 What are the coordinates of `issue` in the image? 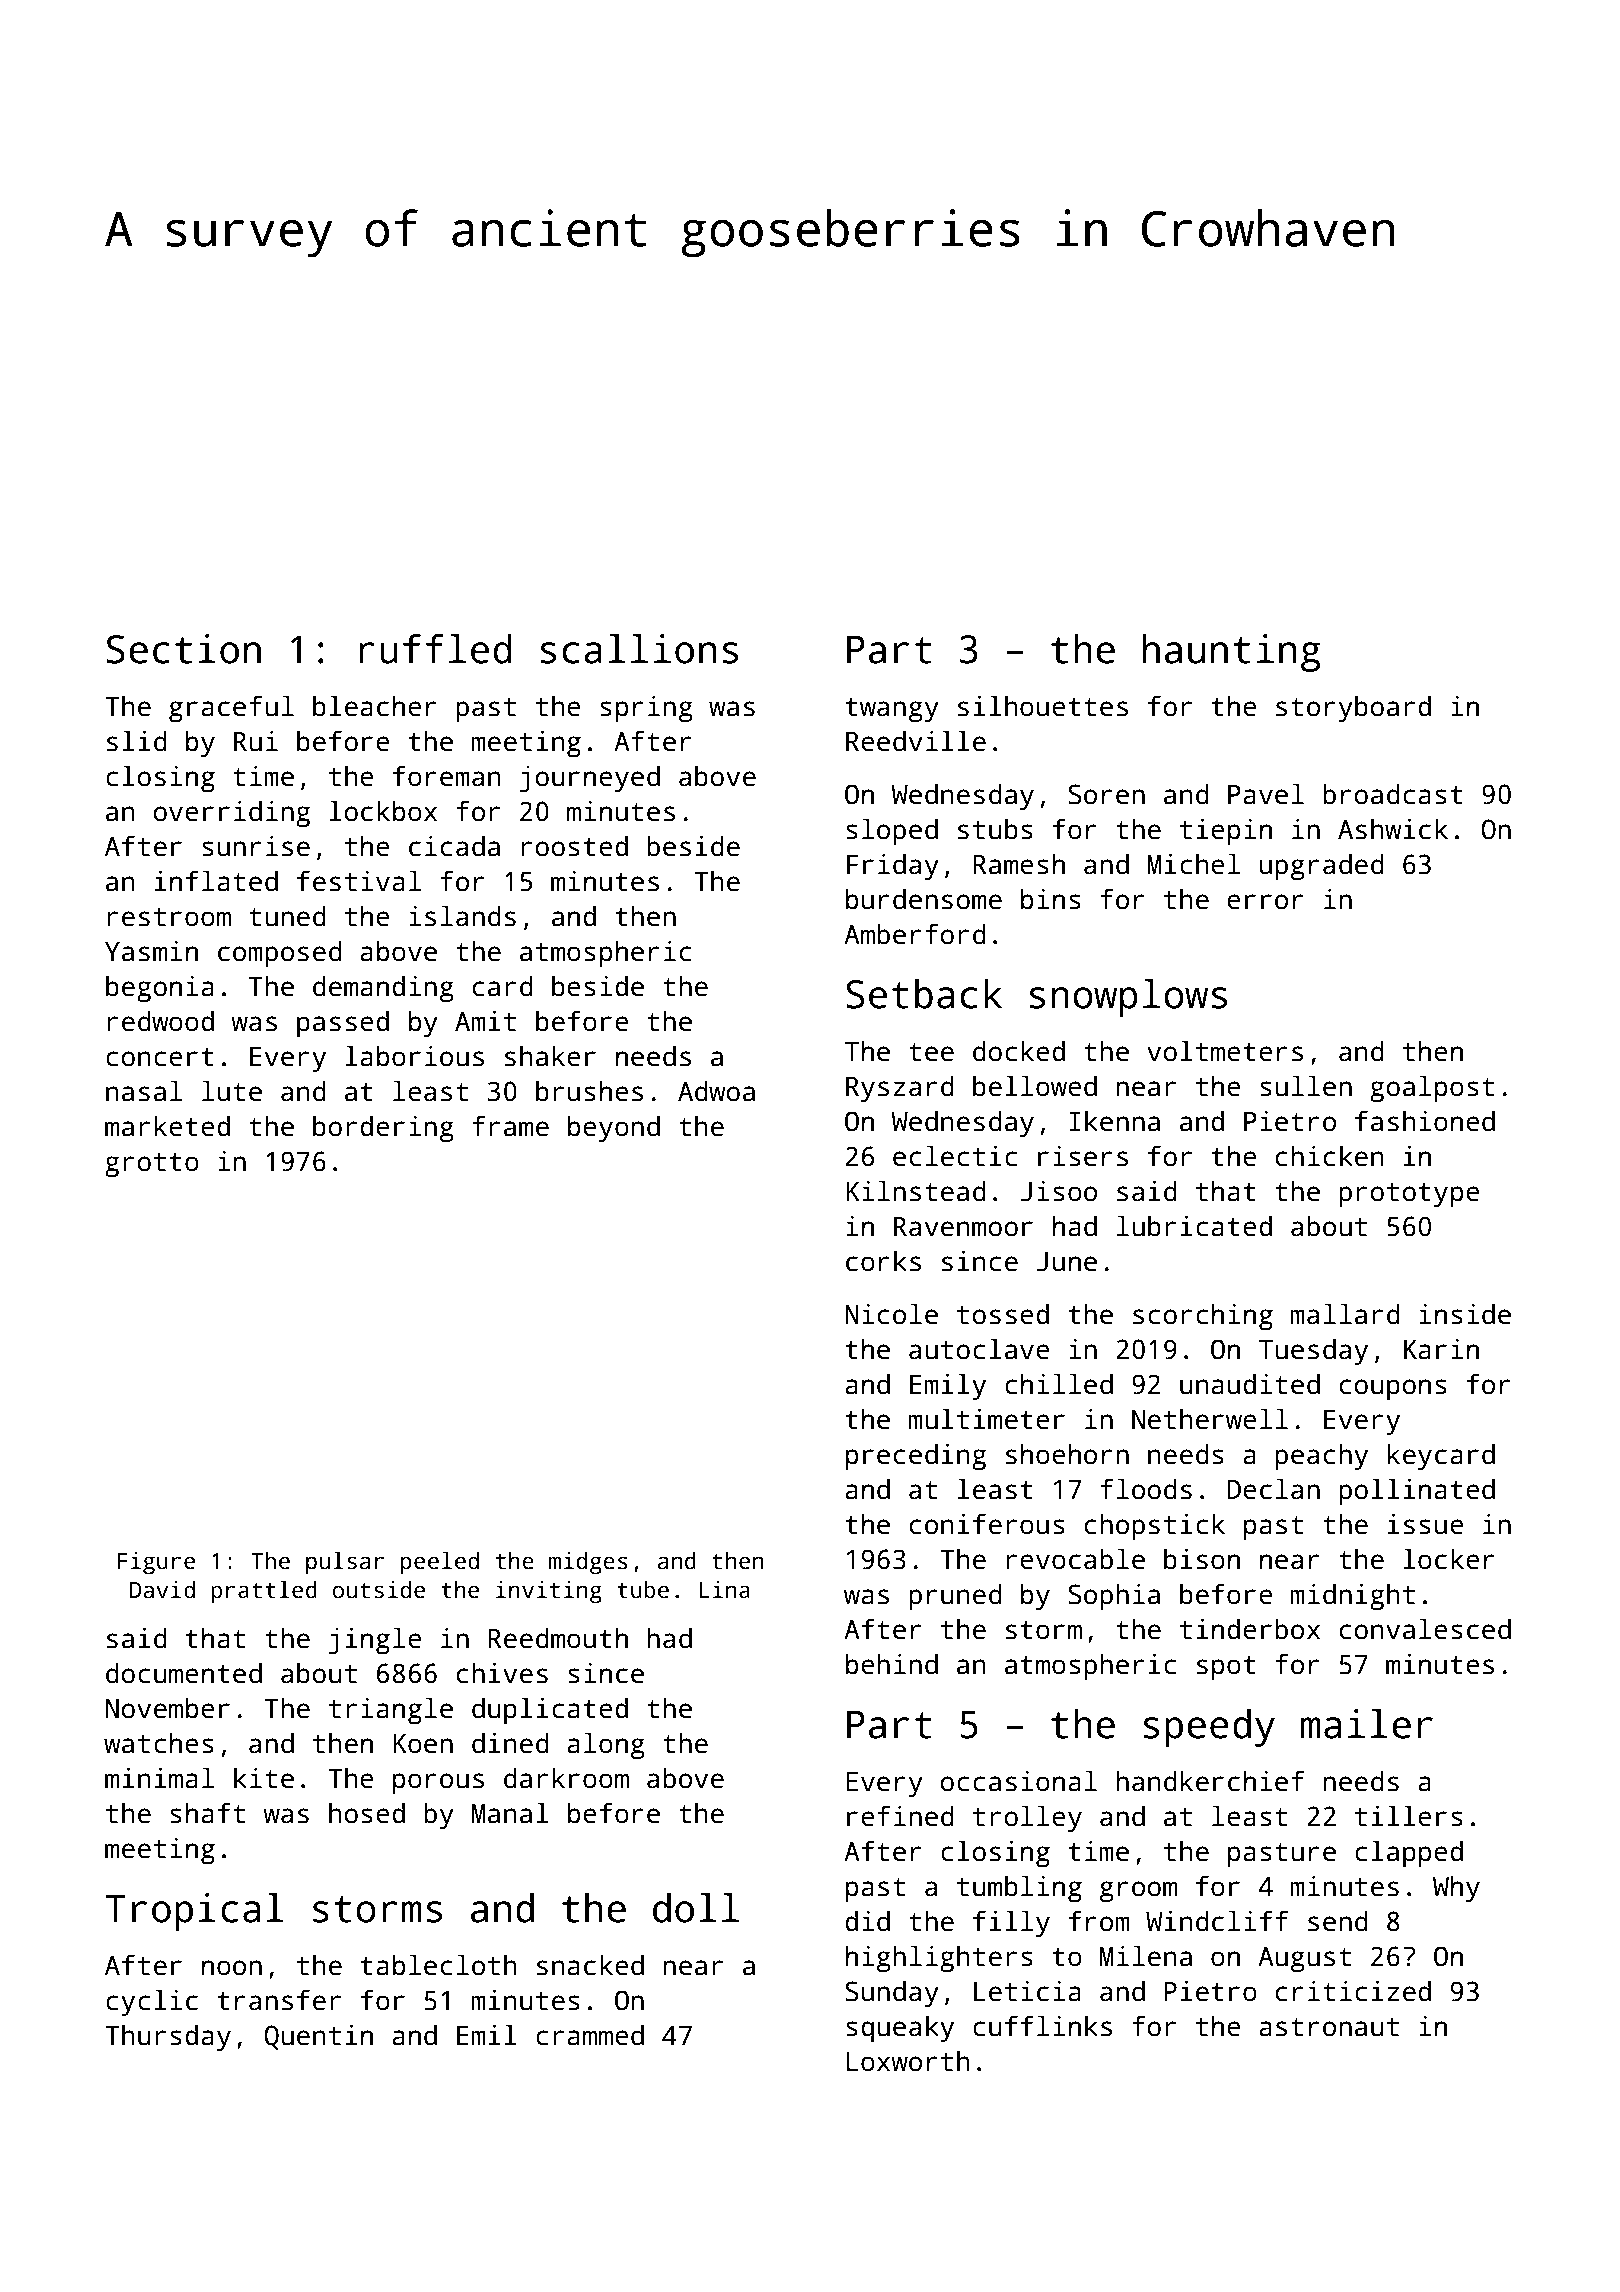 It's located at (1426, 1524).
